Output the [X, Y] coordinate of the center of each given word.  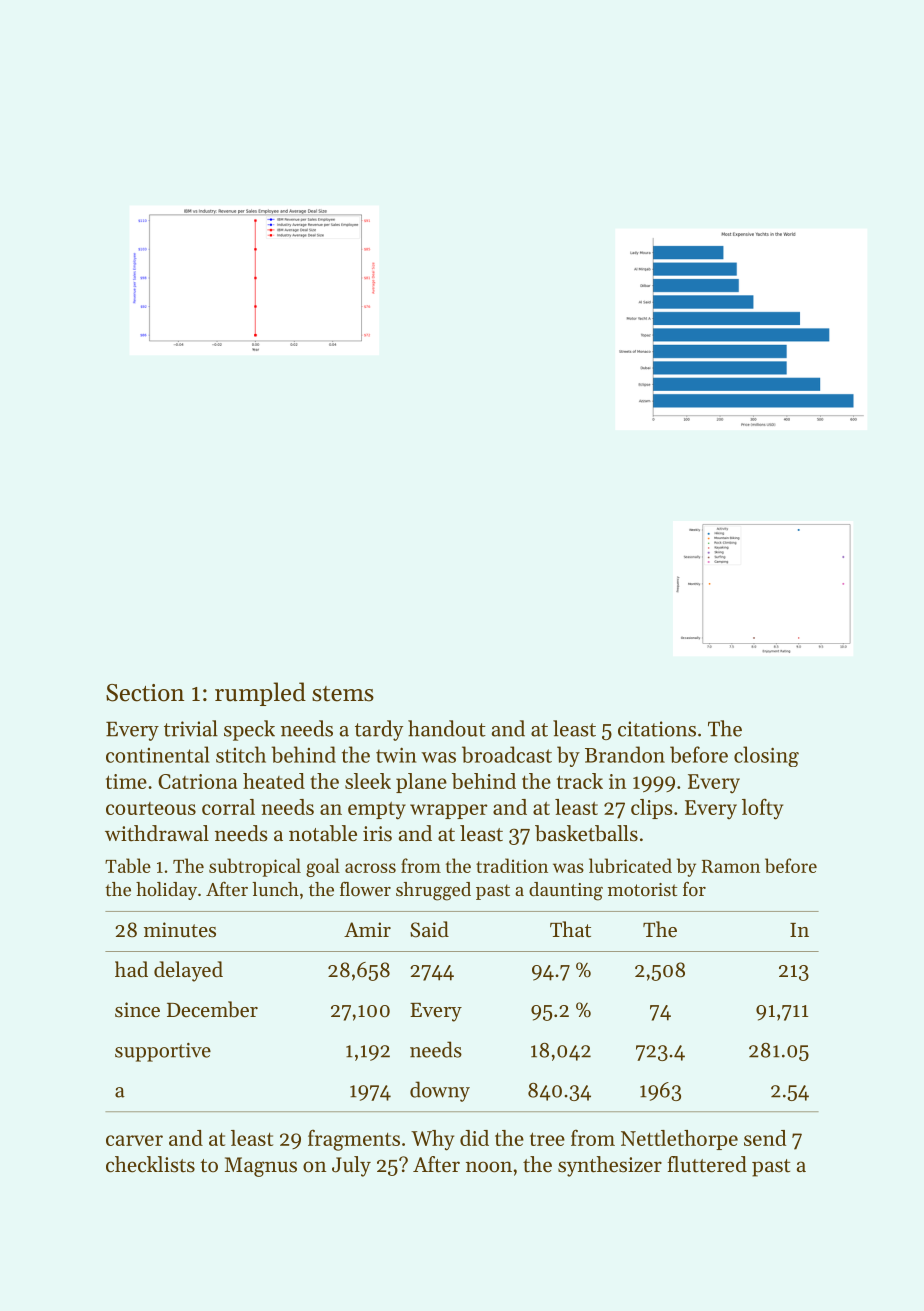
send [765, 1138]
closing [766, 756]
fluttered [707, 1164]
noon [489, 1167]
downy [440, 1091]
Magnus [261, 1167]
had [131, 969]
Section [145, 693]
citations [657, 729]
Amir [367, 929]
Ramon [731, 866]
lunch [275, 889]
